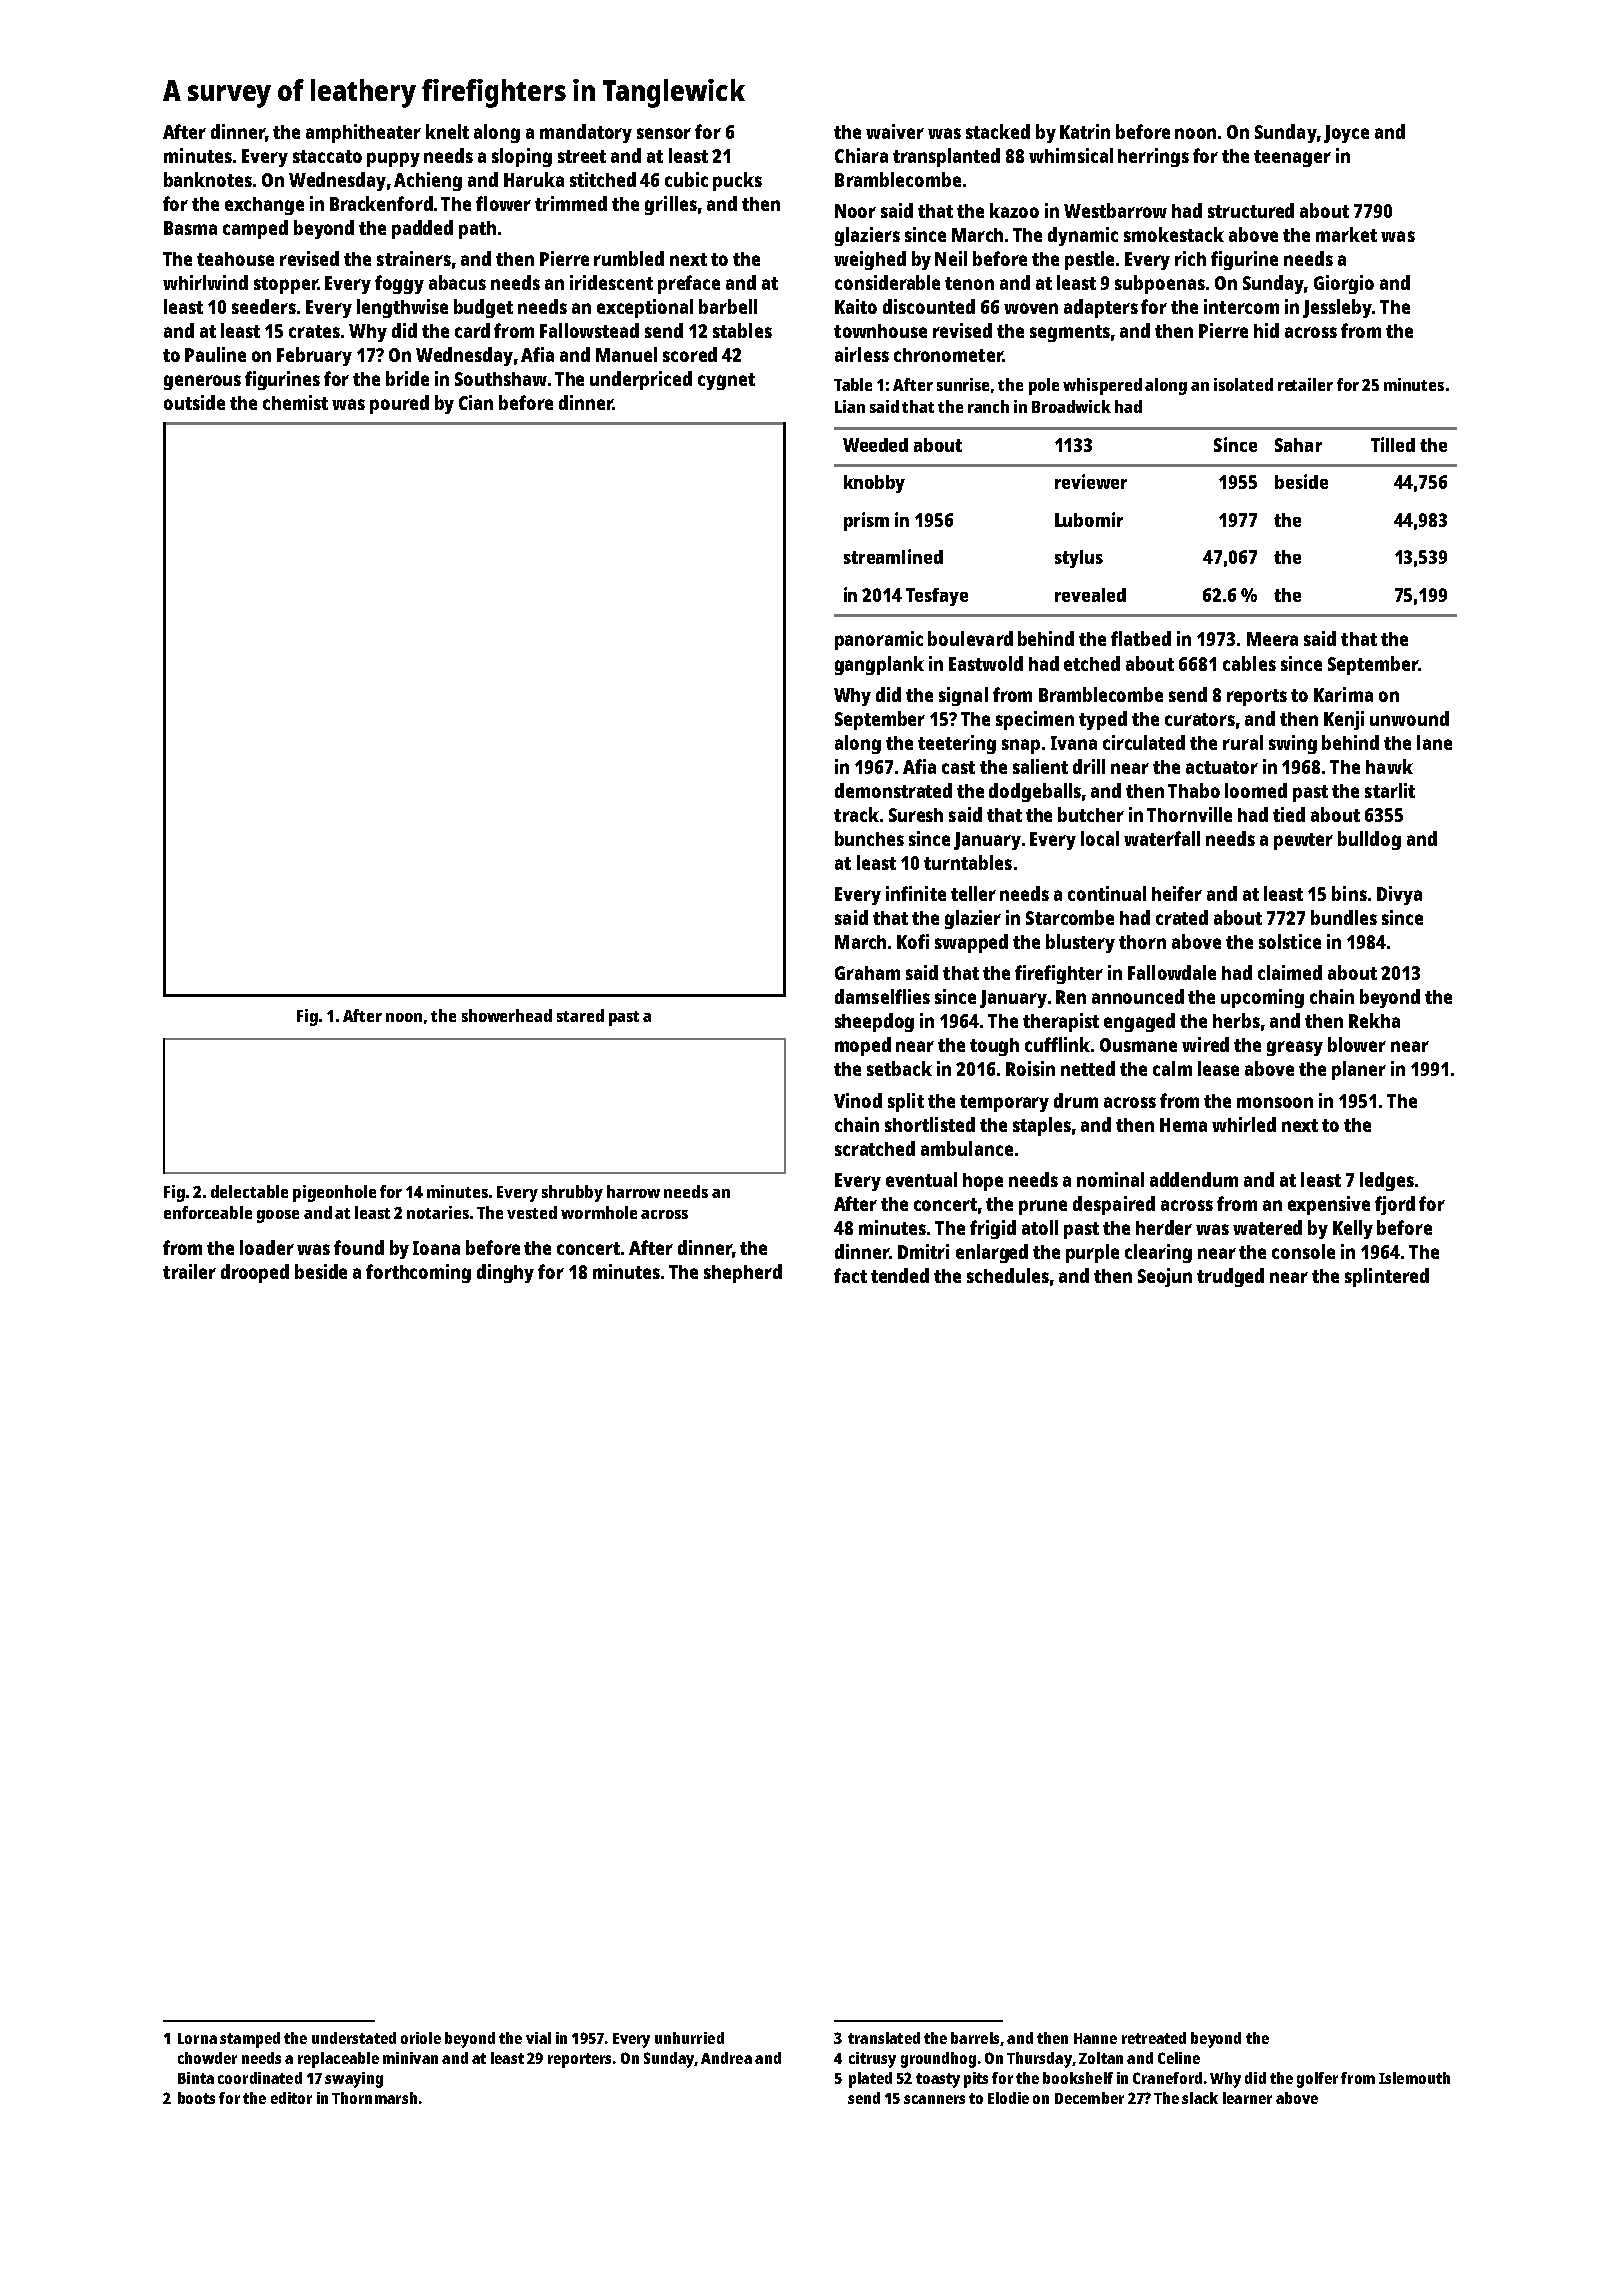 The height and width of the image is (2292, 1620). What do you see at coordinates (363, 133) in the image?
I see `amphitheater` at bounding box center [363, 133].
